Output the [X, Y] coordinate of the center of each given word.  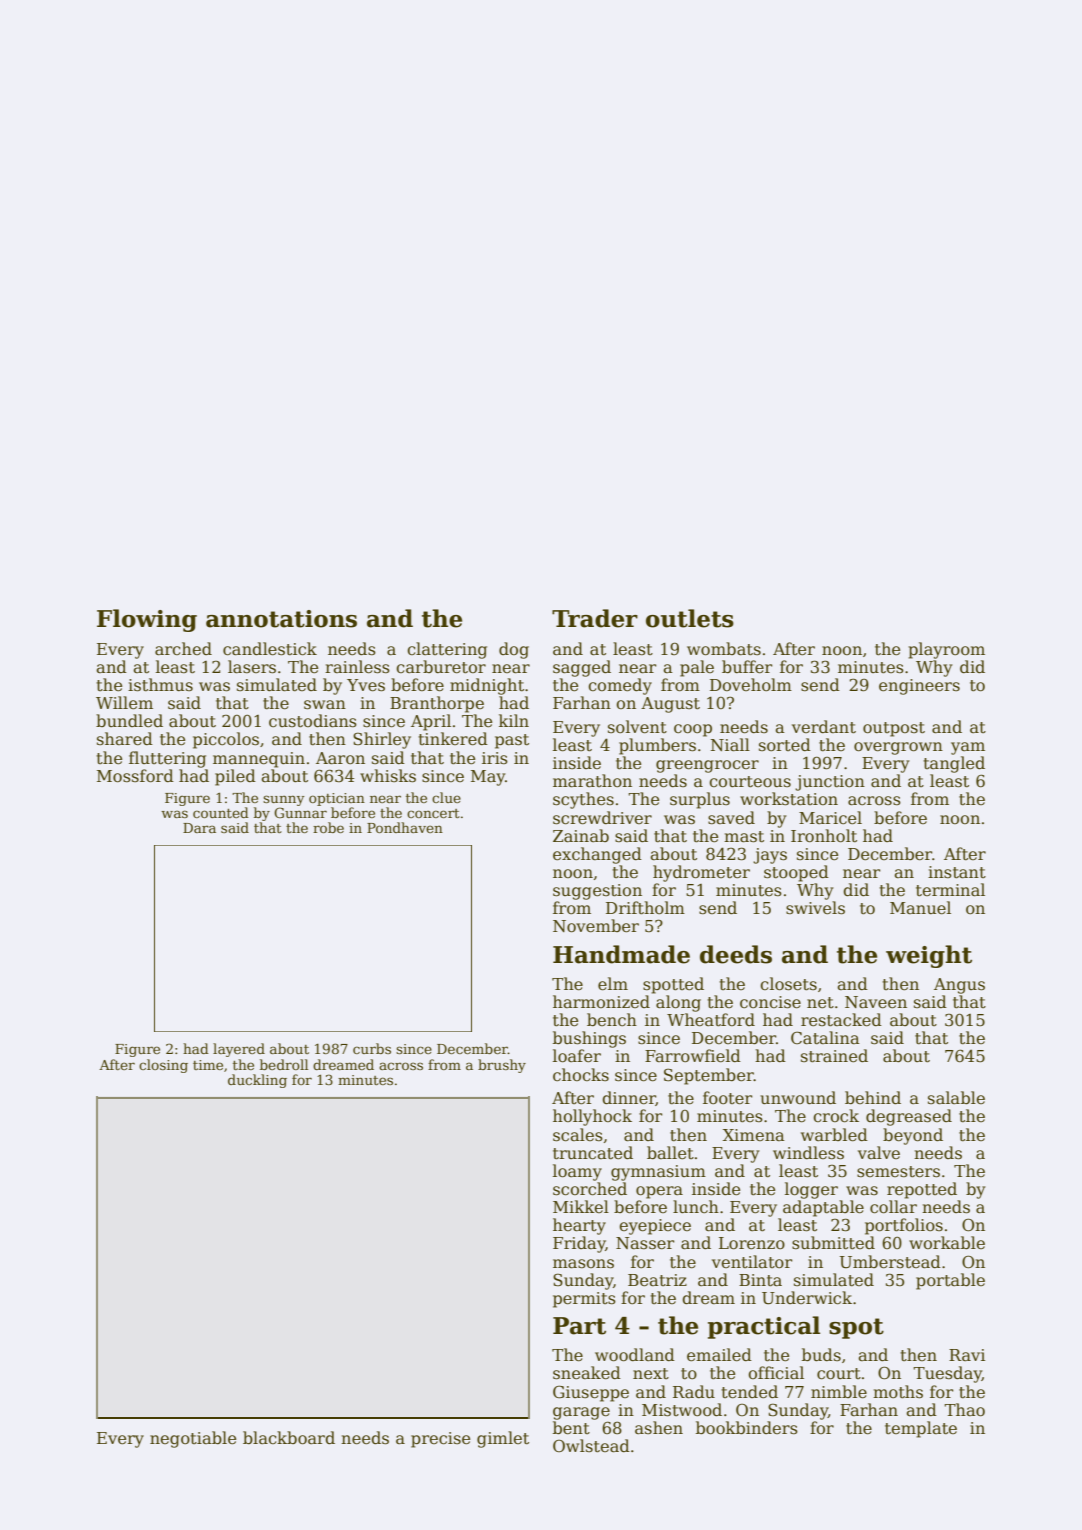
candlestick [270, 649]
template [921, 1429]
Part [579, 1326]
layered [239, 1050]
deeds [736, 954]
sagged [582, 668]
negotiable [193, 1439]
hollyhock [592, 1117]
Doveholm [751, 684]
